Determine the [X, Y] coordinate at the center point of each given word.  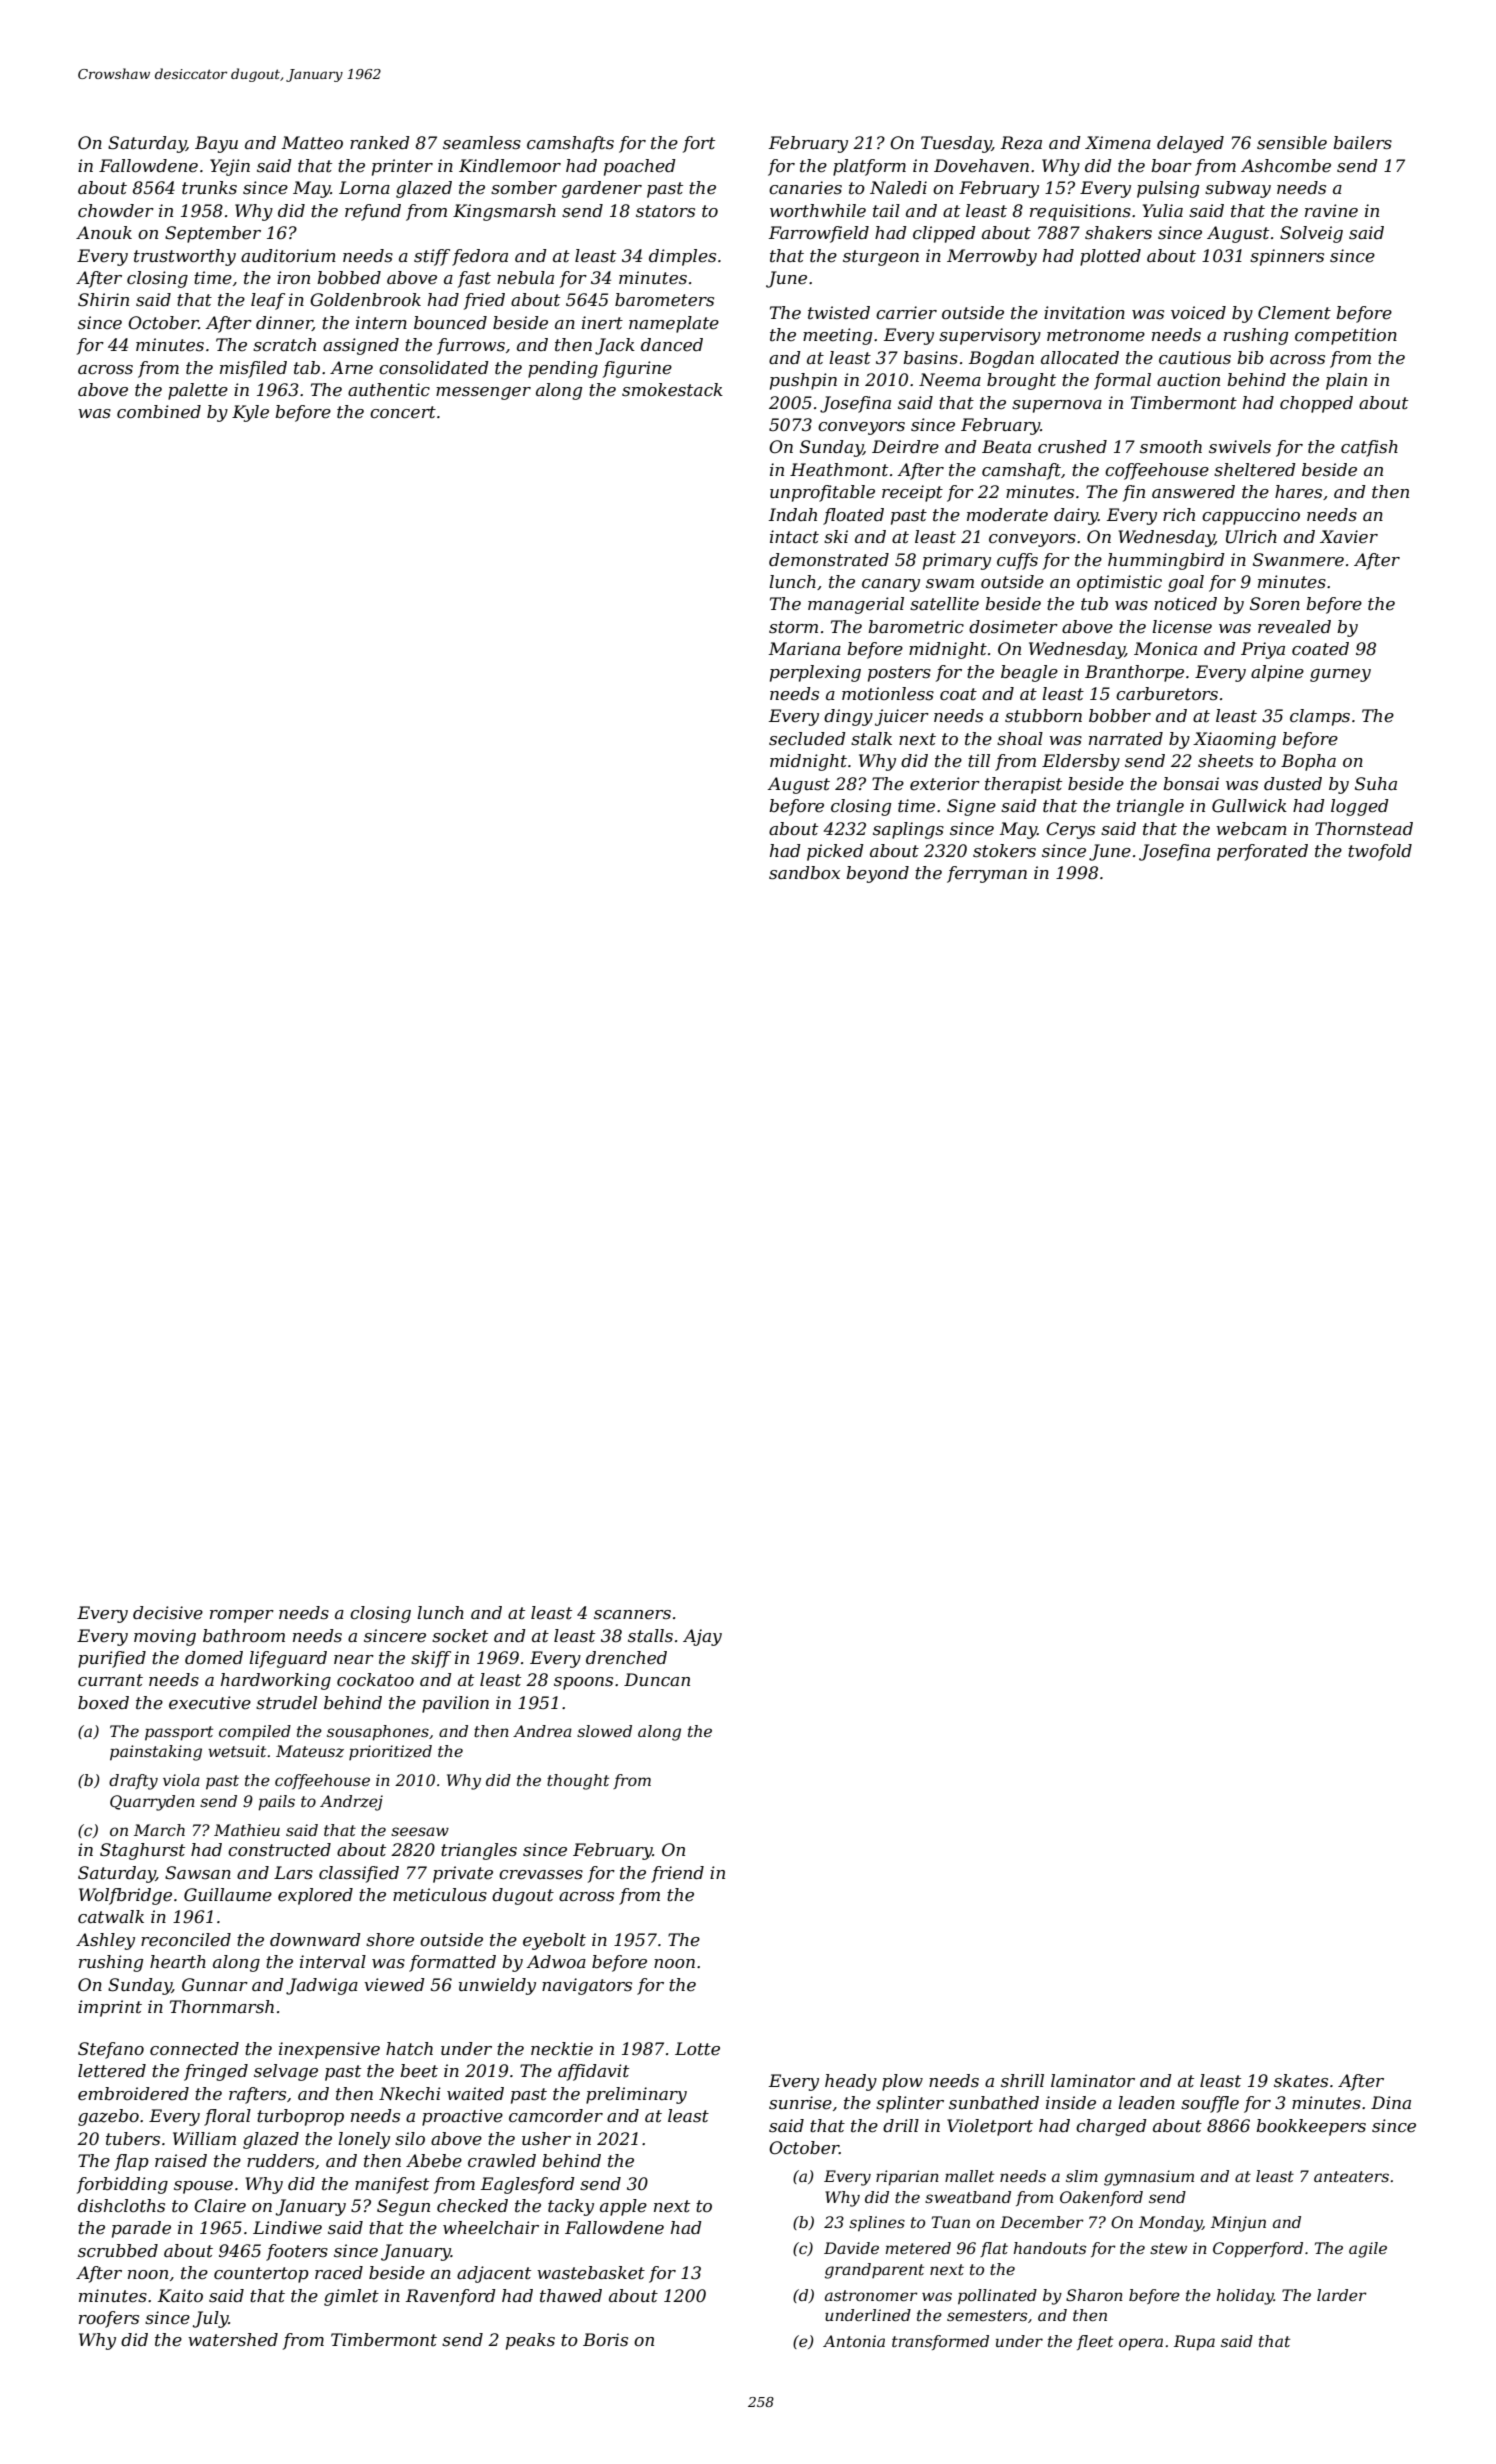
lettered [112, 2071]
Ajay [702, 1637]
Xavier [1349, 537]
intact [794, 537]
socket [460, 1636]
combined [159, 412]
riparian [907, 2178]
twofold [1380, 852]
